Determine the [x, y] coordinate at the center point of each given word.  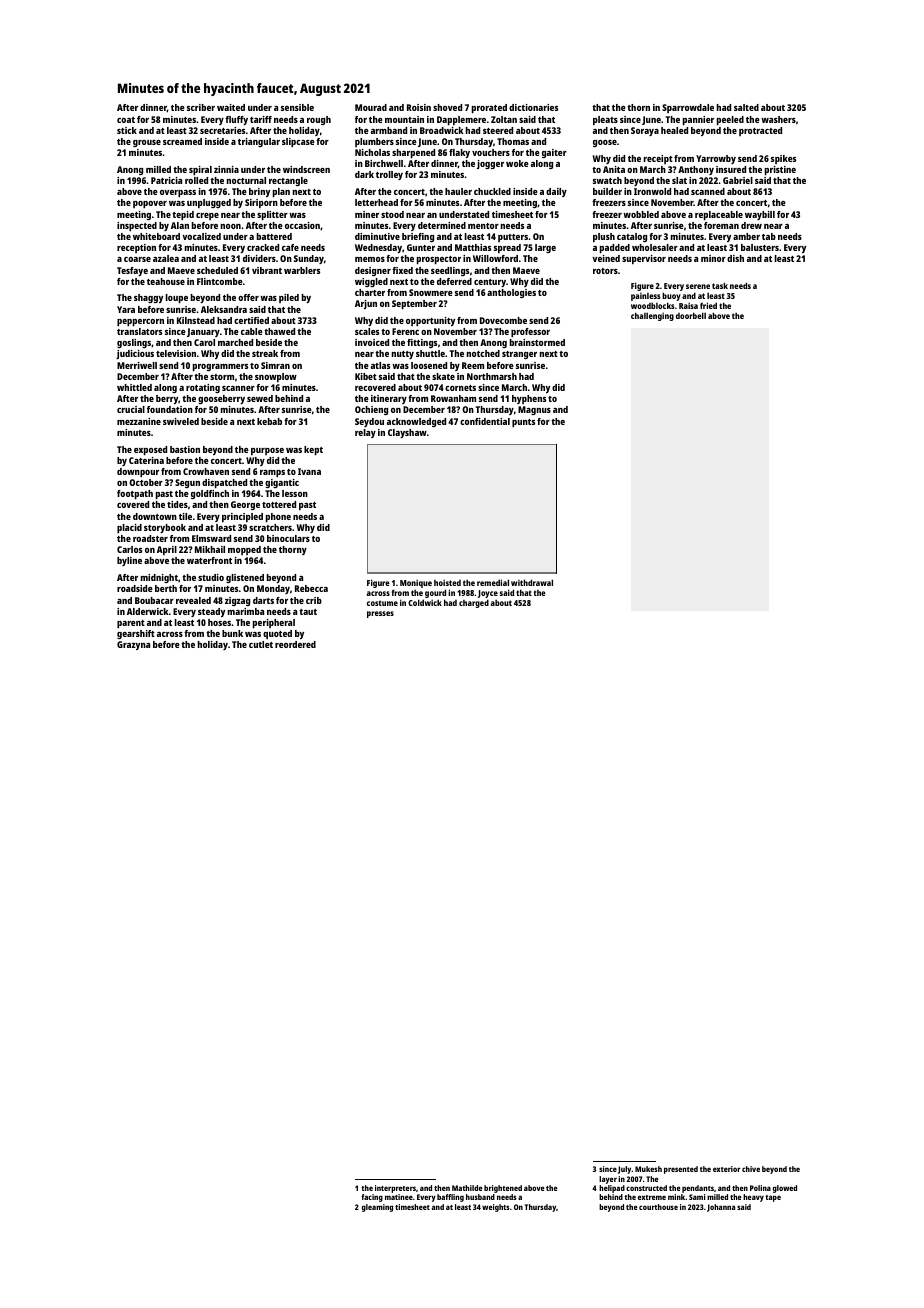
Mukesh [648, 1169]
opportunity [430, 321]
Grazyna [133, 645]
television [176, 353]
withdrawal [532, 582]
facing [372, 1198]
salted [746, 107]
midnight [159, 578]
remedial [493, 582]
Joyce [488, 594]
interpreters [395, 1189]
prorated [489, 108]
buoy [671, 298]
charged [474, 603]
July [625, 1170]
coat [126, 120]
